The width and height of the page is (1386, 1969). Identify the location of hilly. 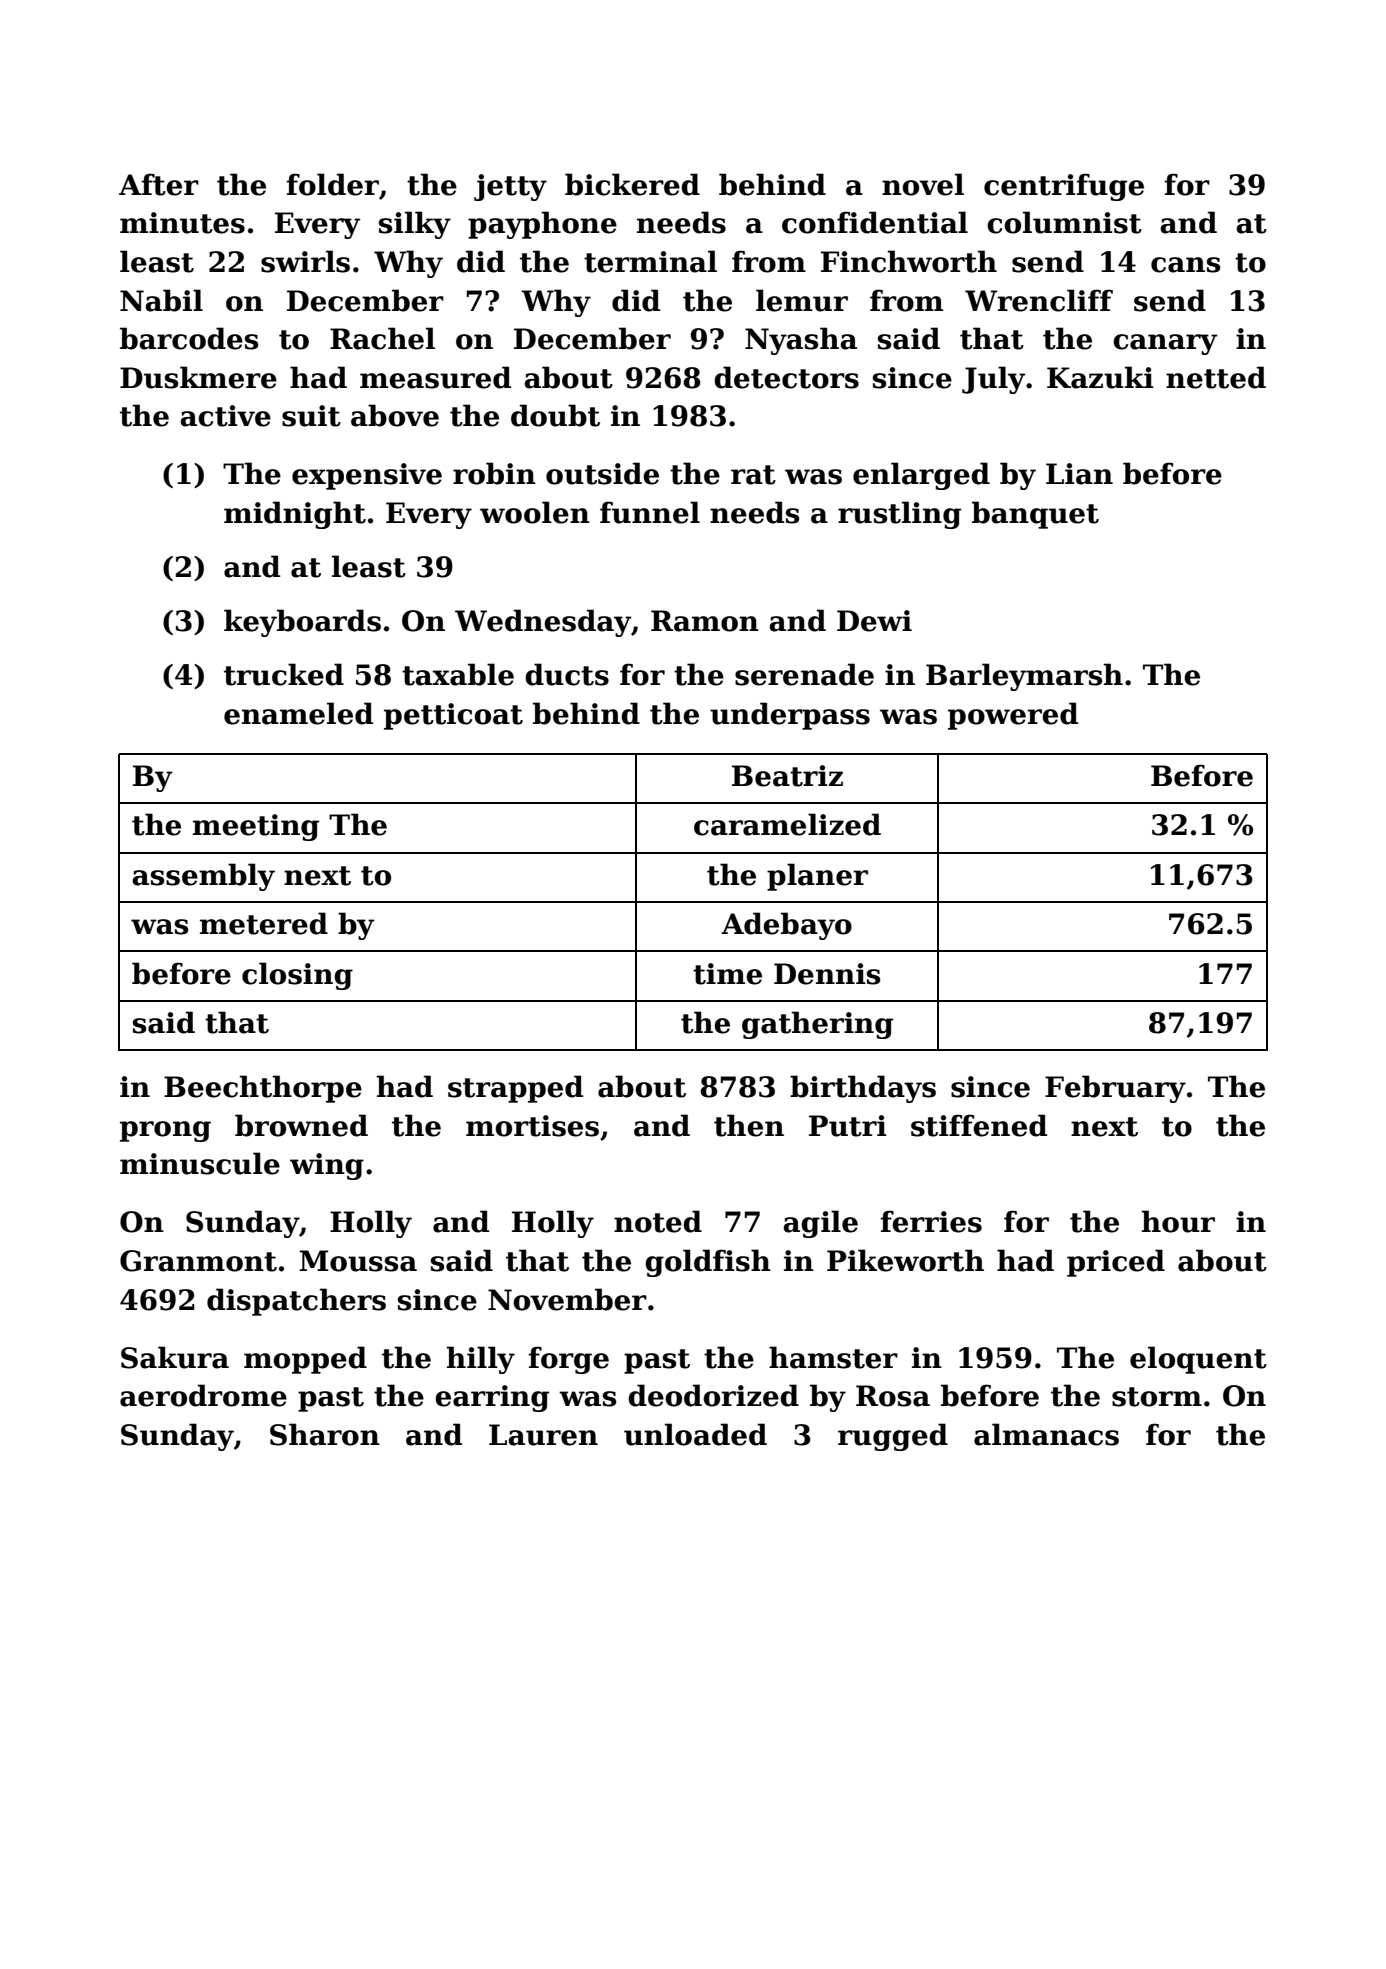
(481, 1360).
